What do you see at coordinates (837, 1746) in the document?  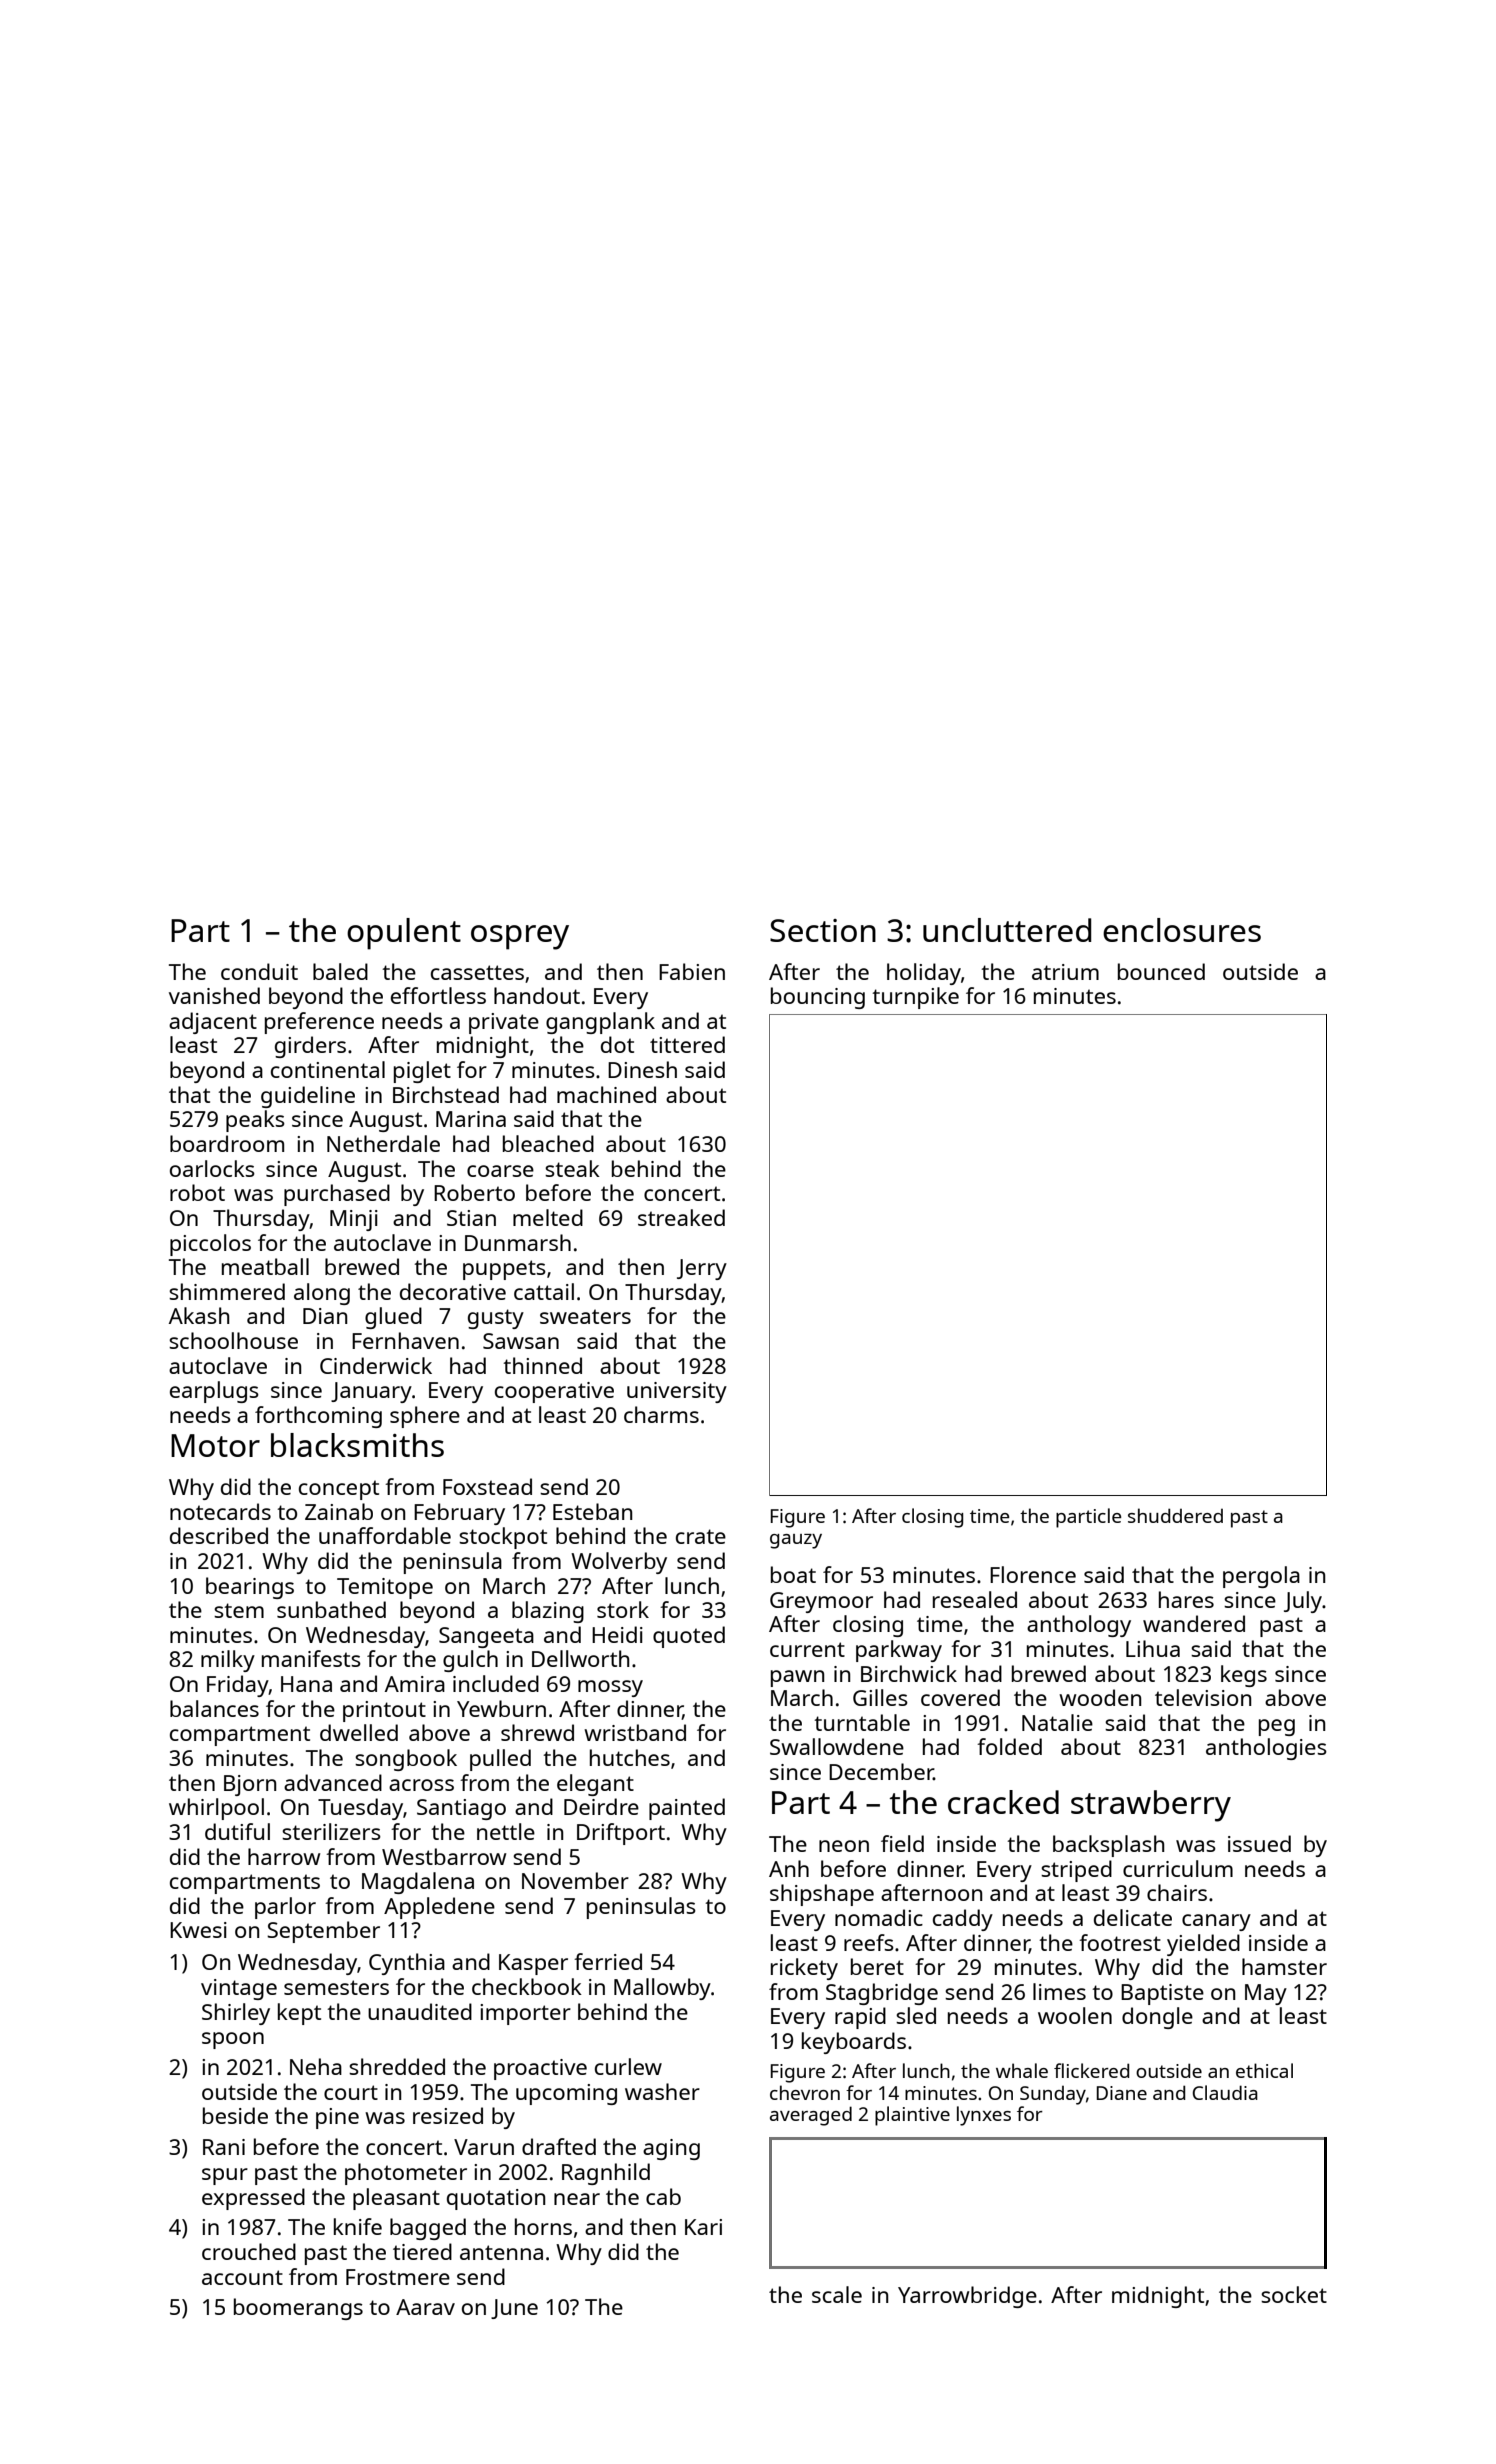 I see `Swallowdene` at bounding box center [837, 1746].
